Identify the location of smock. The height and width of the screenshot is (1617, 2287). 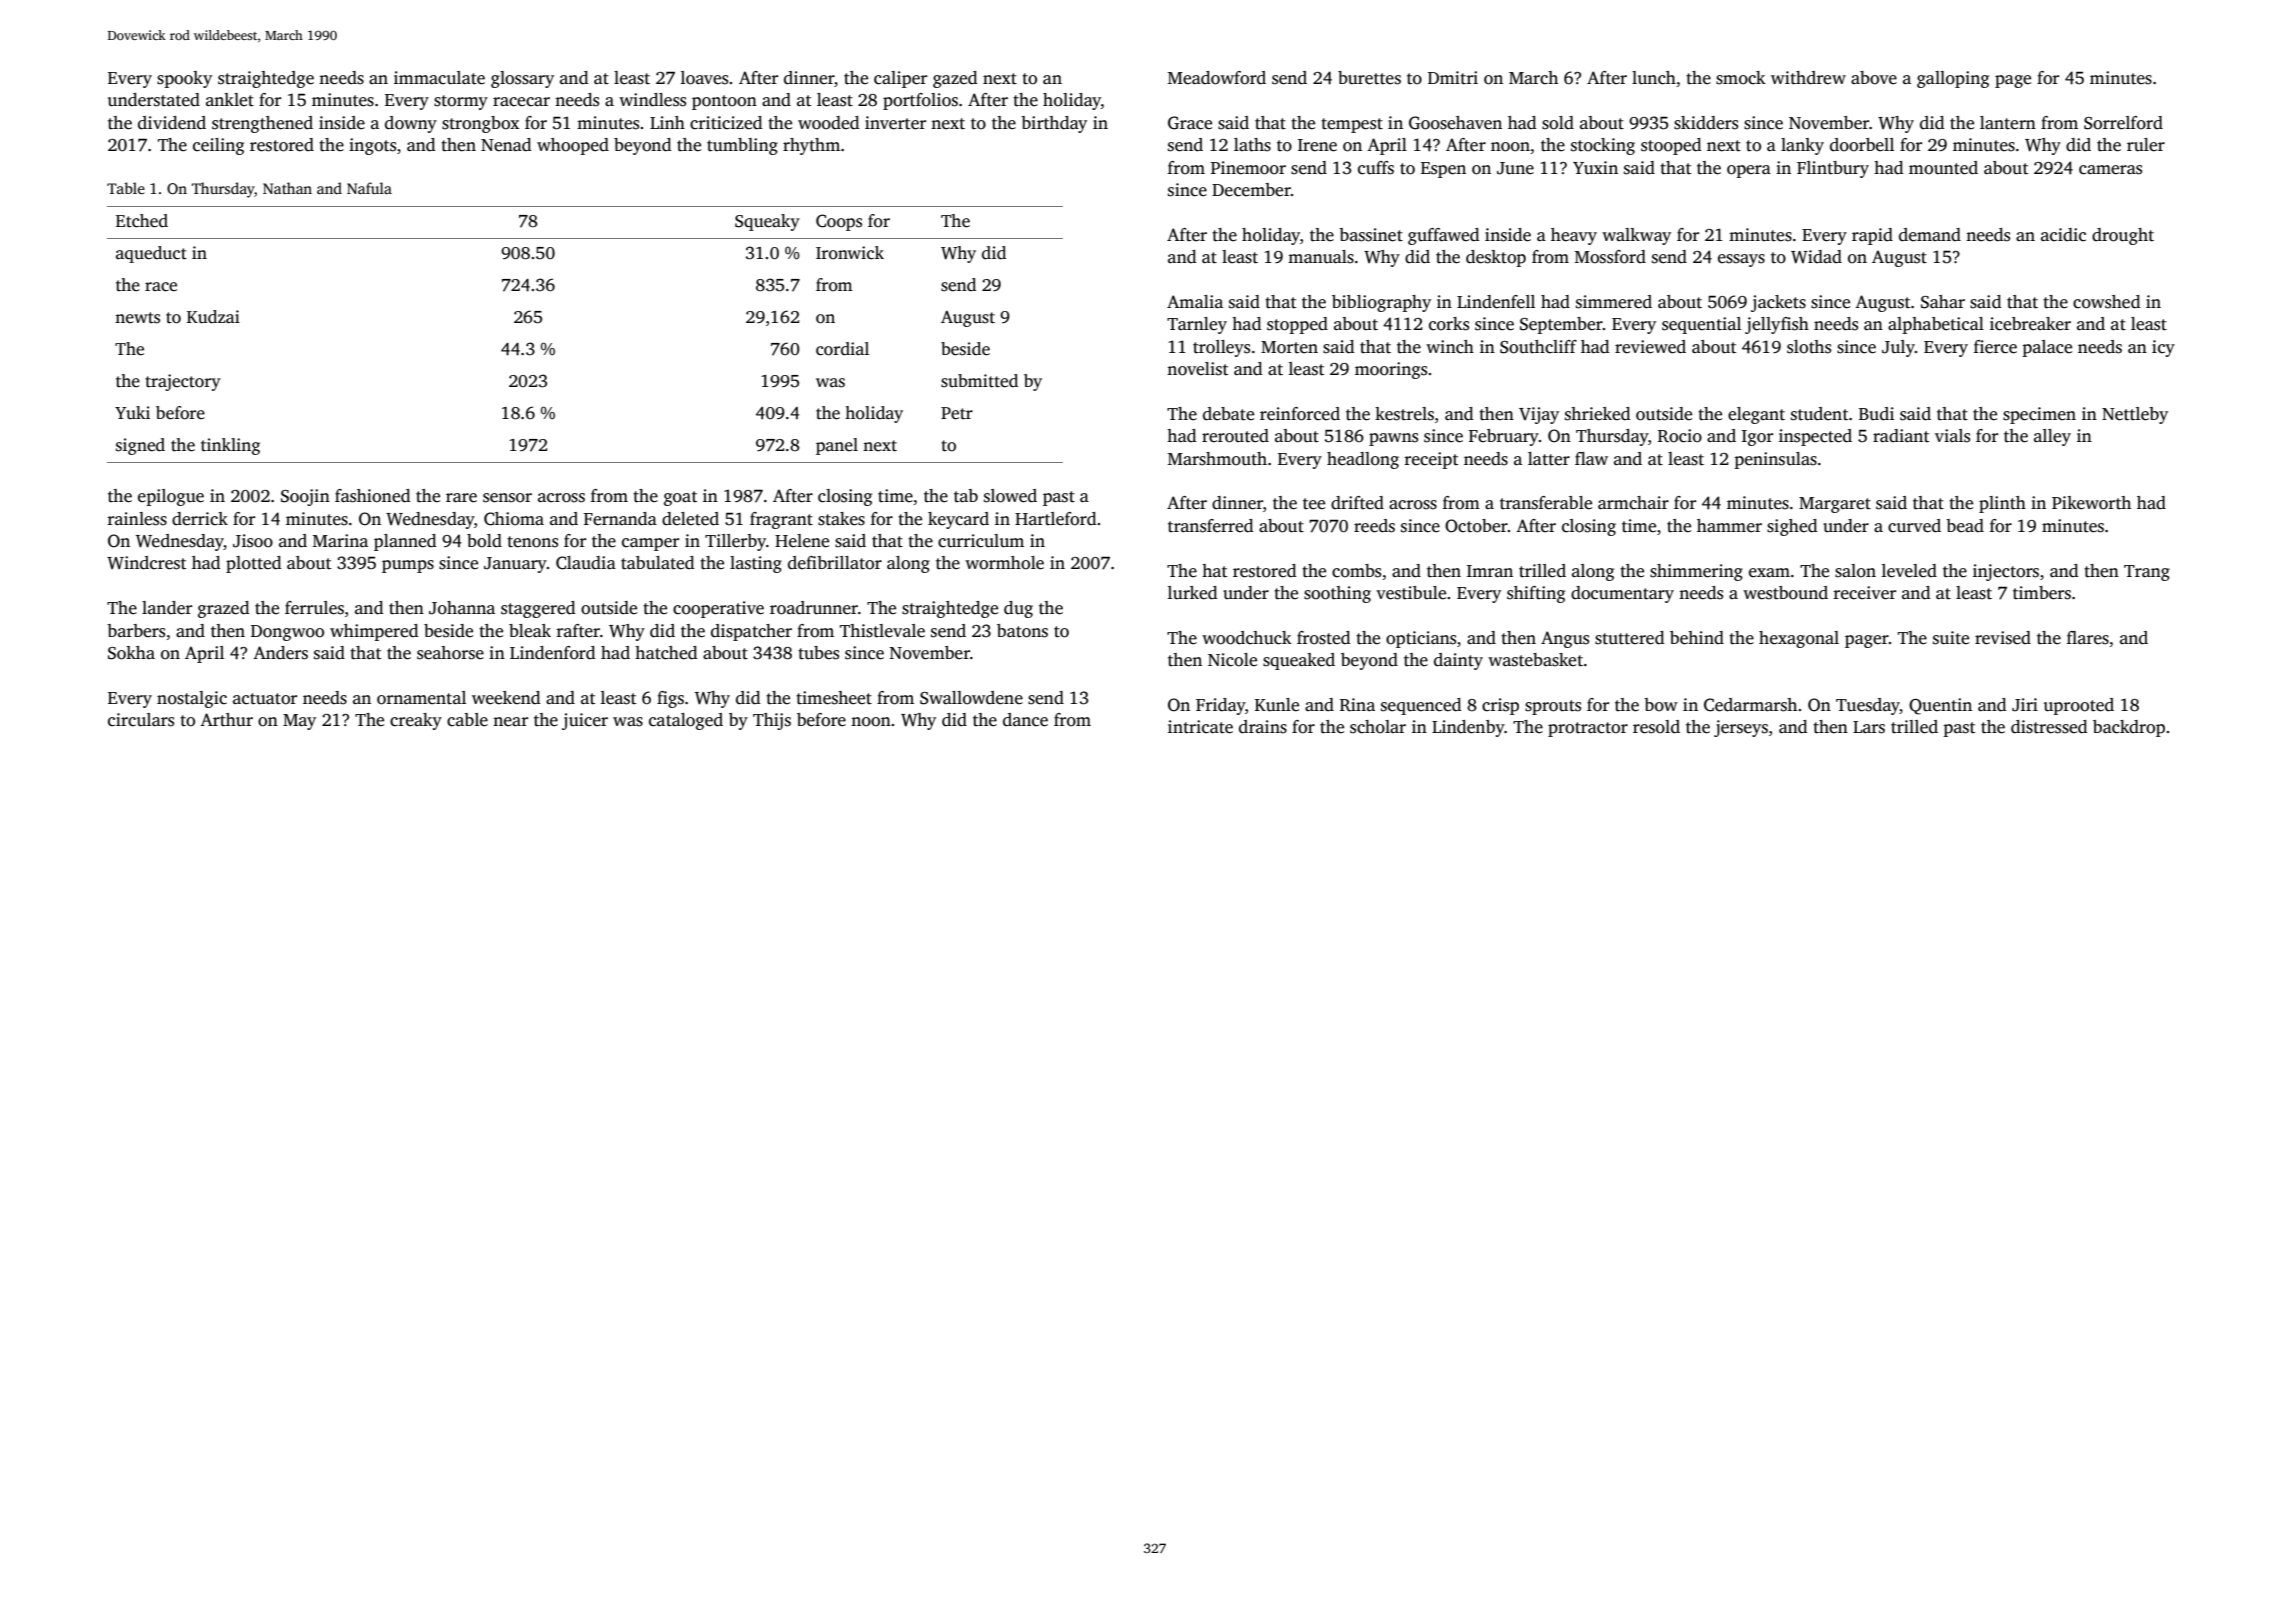
(1741, 78).
